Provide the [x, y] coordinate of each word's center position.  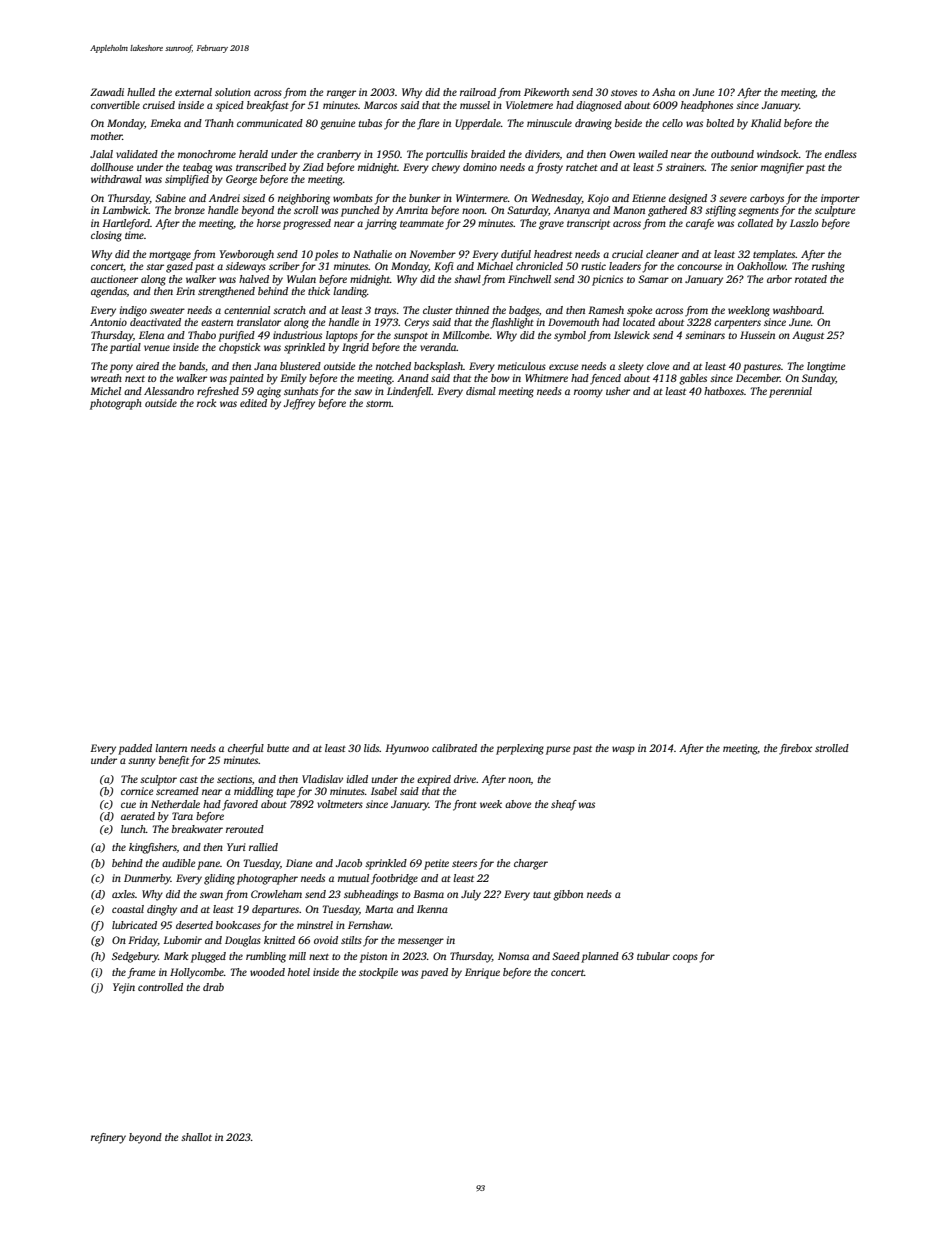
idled [357, 779]
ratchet [582, 167]
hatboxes [724, 391]
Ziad [313, 167]
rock [206, 403]
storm [379, 403]
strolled [832, 748]
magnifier [782, 168]
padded [135, 749]
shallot [196, 1137]
